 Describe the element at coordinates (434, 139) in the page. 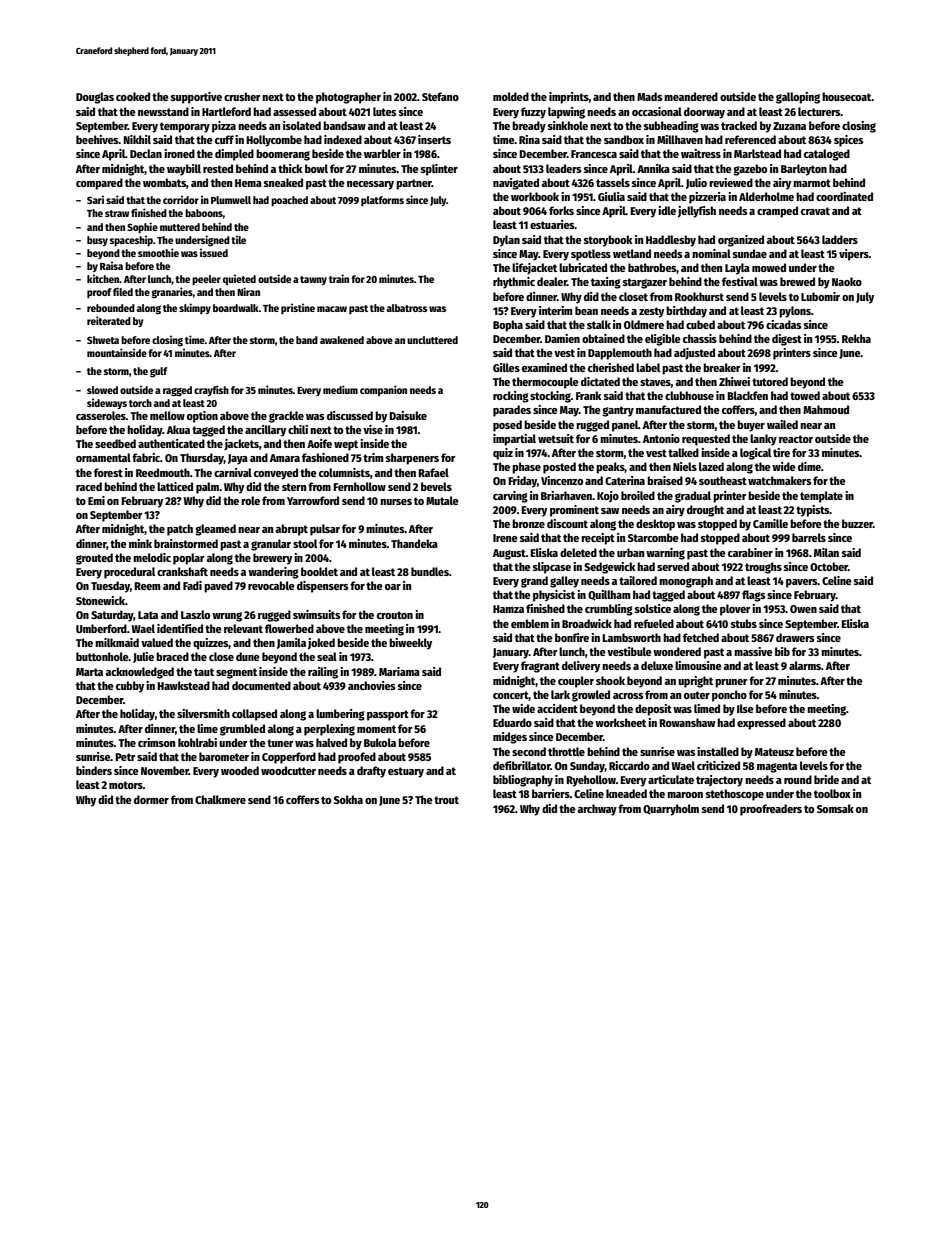

I see `inserts` at that location.
